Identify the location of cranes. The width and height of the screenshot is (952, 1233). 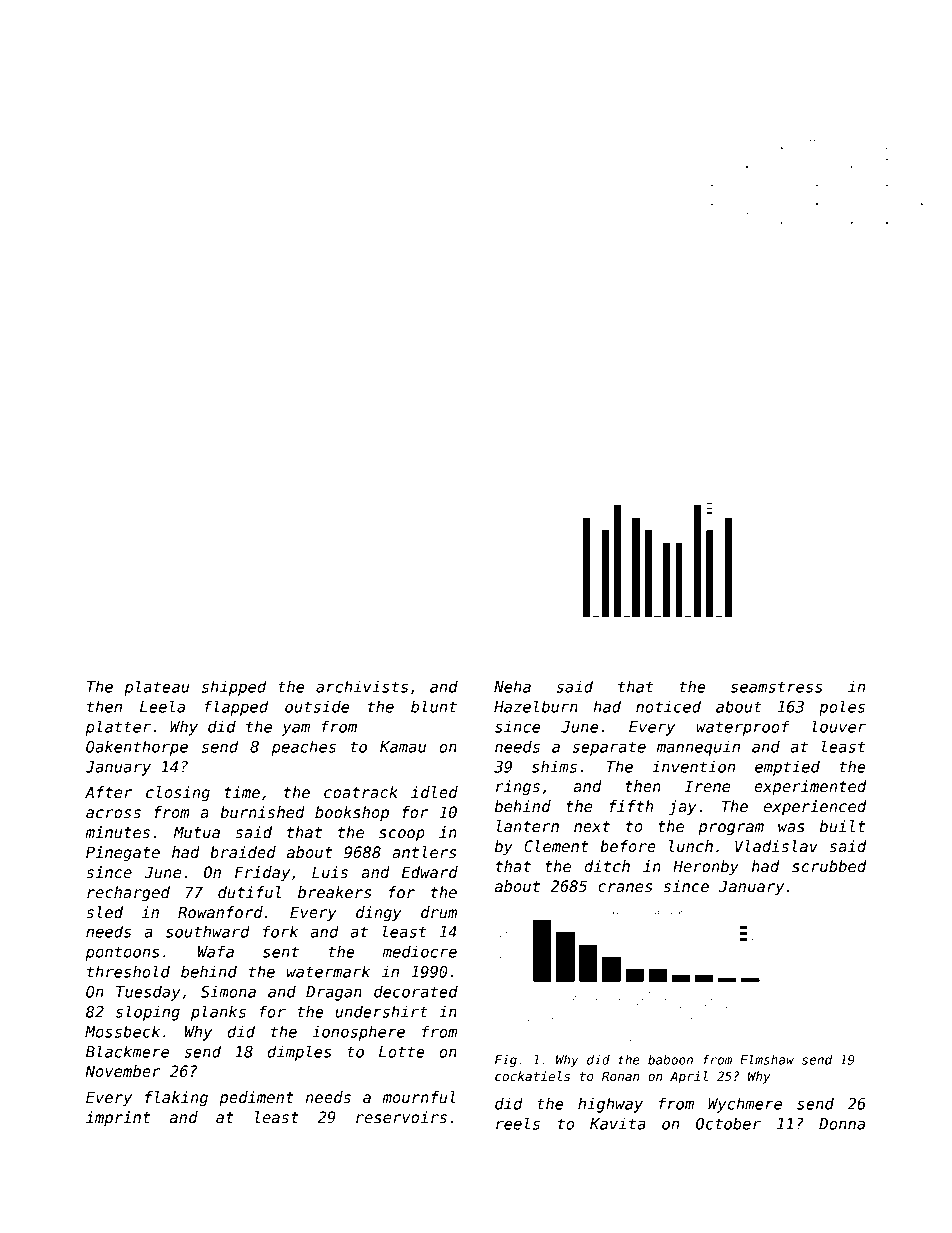
(625, 887).
